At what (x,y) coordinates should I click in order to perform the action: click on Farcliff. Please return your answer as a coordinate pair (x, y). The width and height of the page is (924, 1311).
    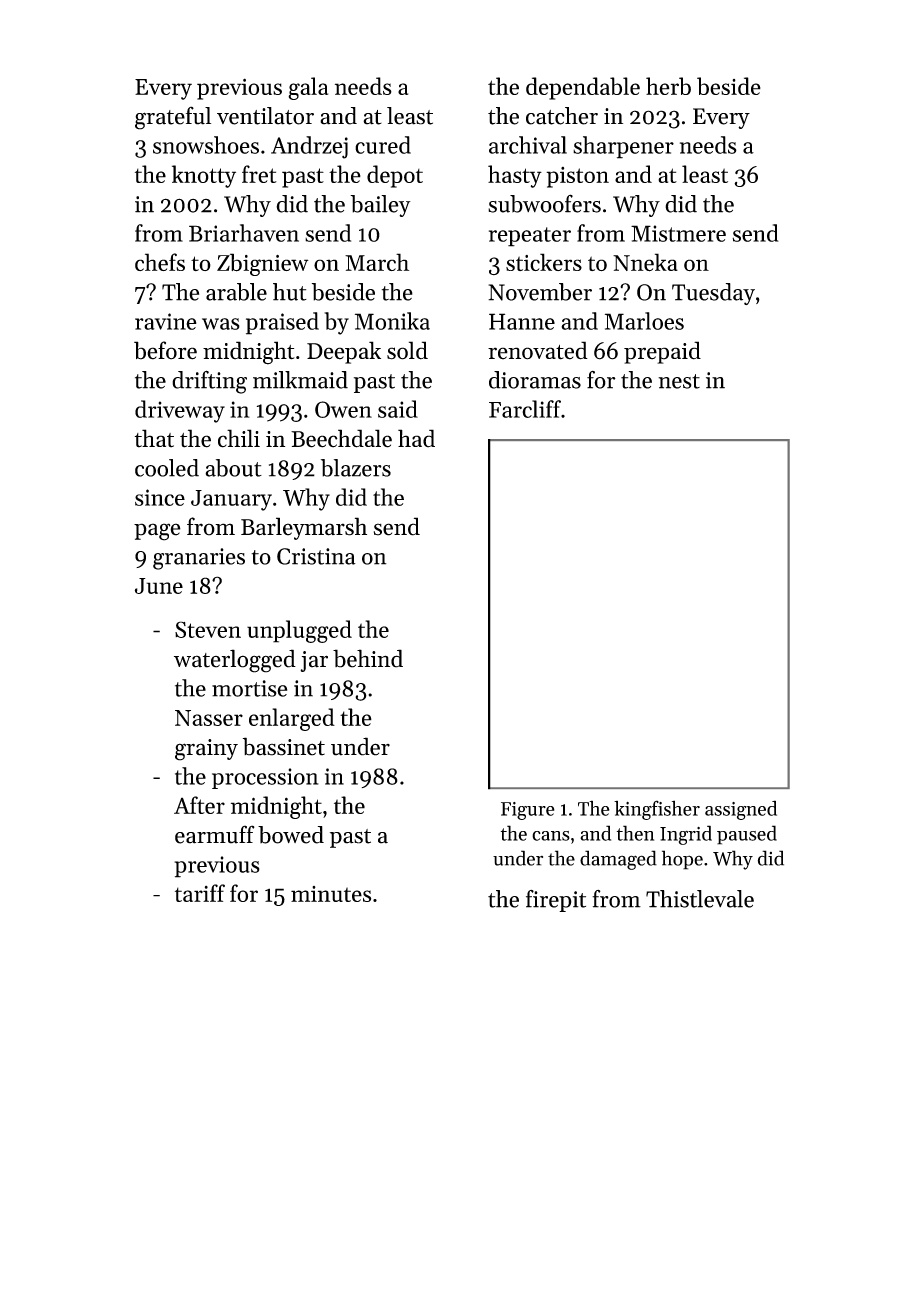
    Looking at the image, I should click on (525, 409).
